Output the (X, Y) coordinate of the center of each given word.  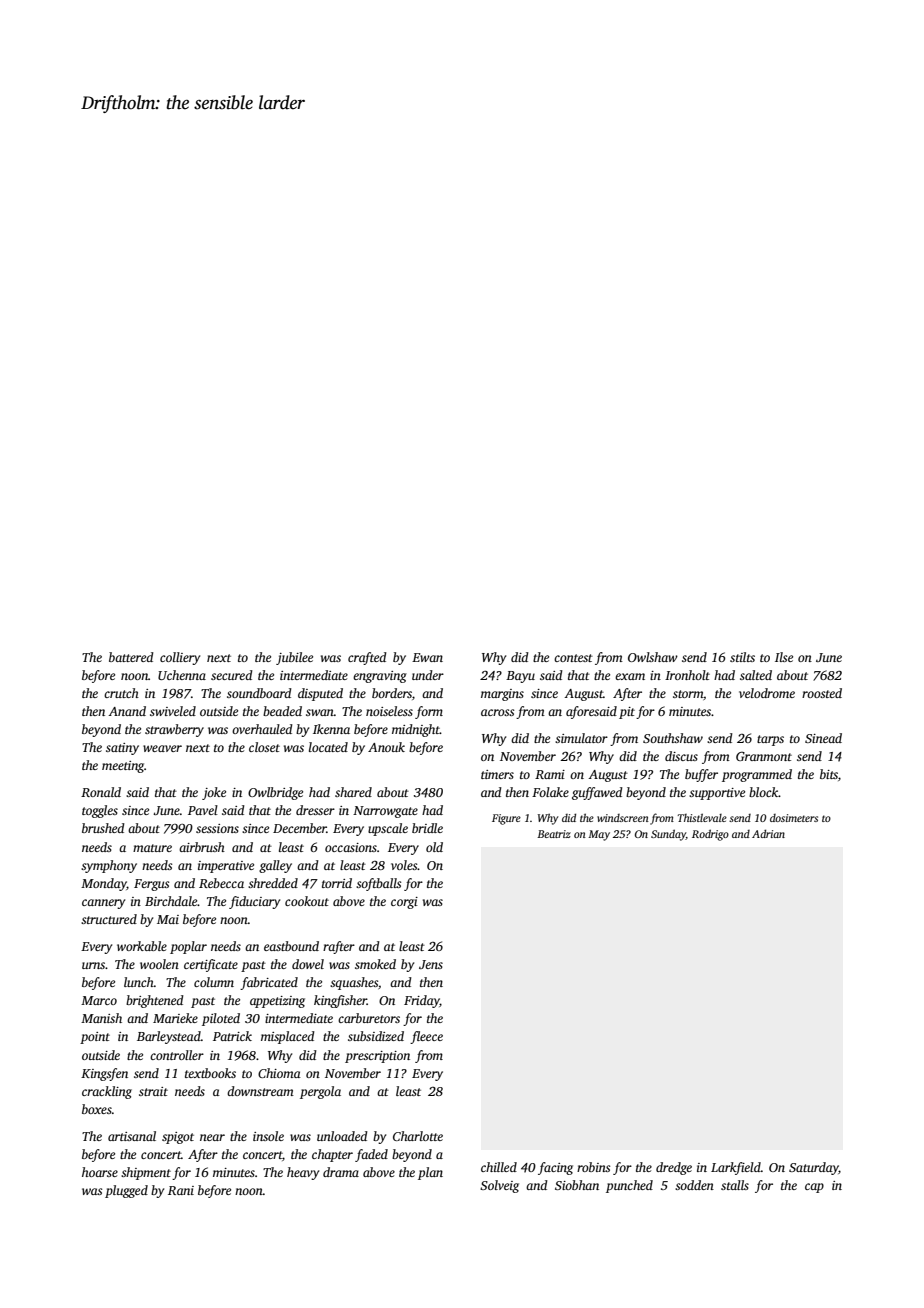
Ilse (784, 657)
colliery (180, 658)
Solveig (499, 1186)
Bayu (520, 677)
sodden (694, 1185)
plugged (126, 1191)
